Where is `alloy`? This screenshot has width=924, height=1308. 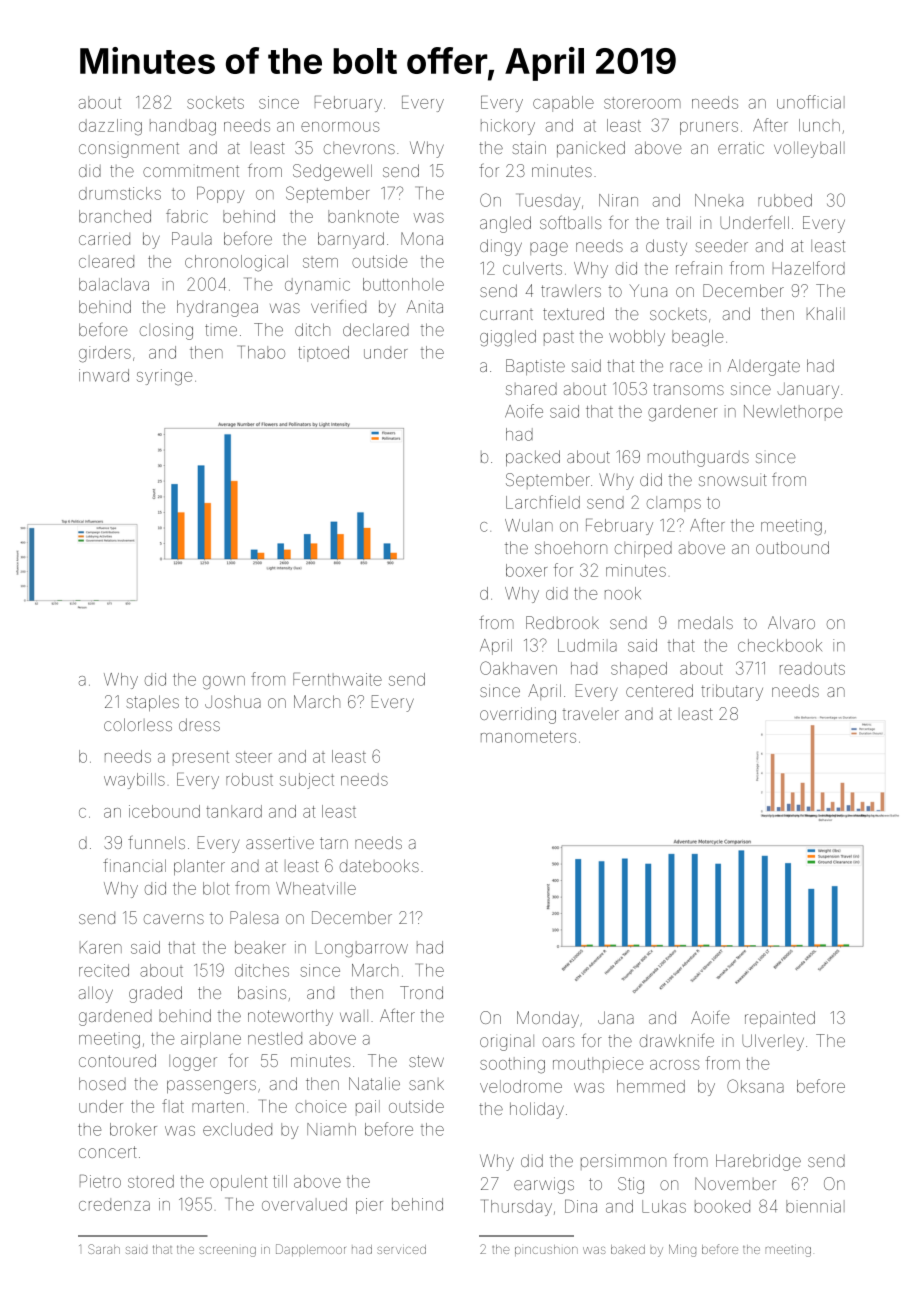 alloy is located at coordinates (96, 994).
